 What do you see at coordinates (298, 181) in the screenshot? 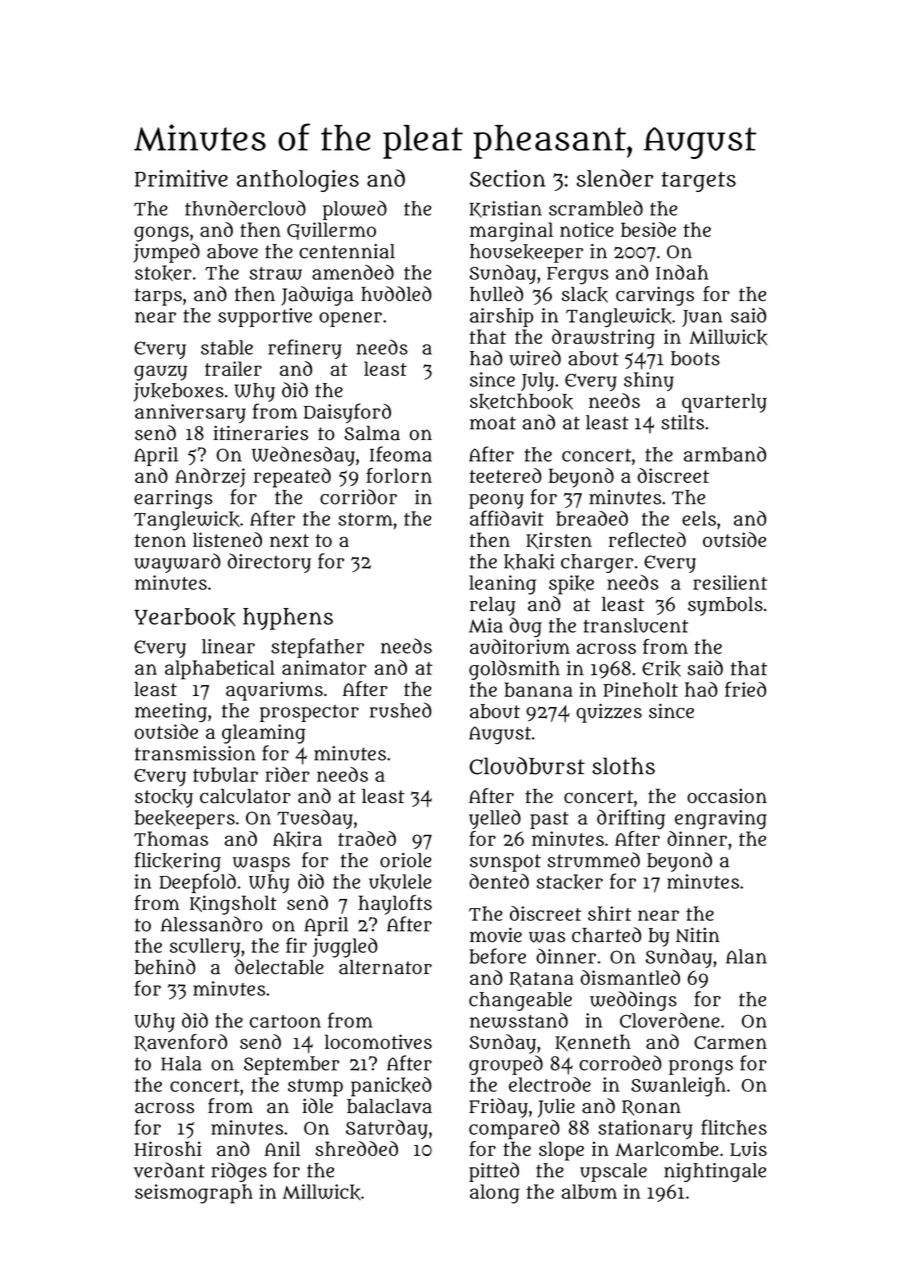
I see `anthologies` at bounding box center [298, 181].
